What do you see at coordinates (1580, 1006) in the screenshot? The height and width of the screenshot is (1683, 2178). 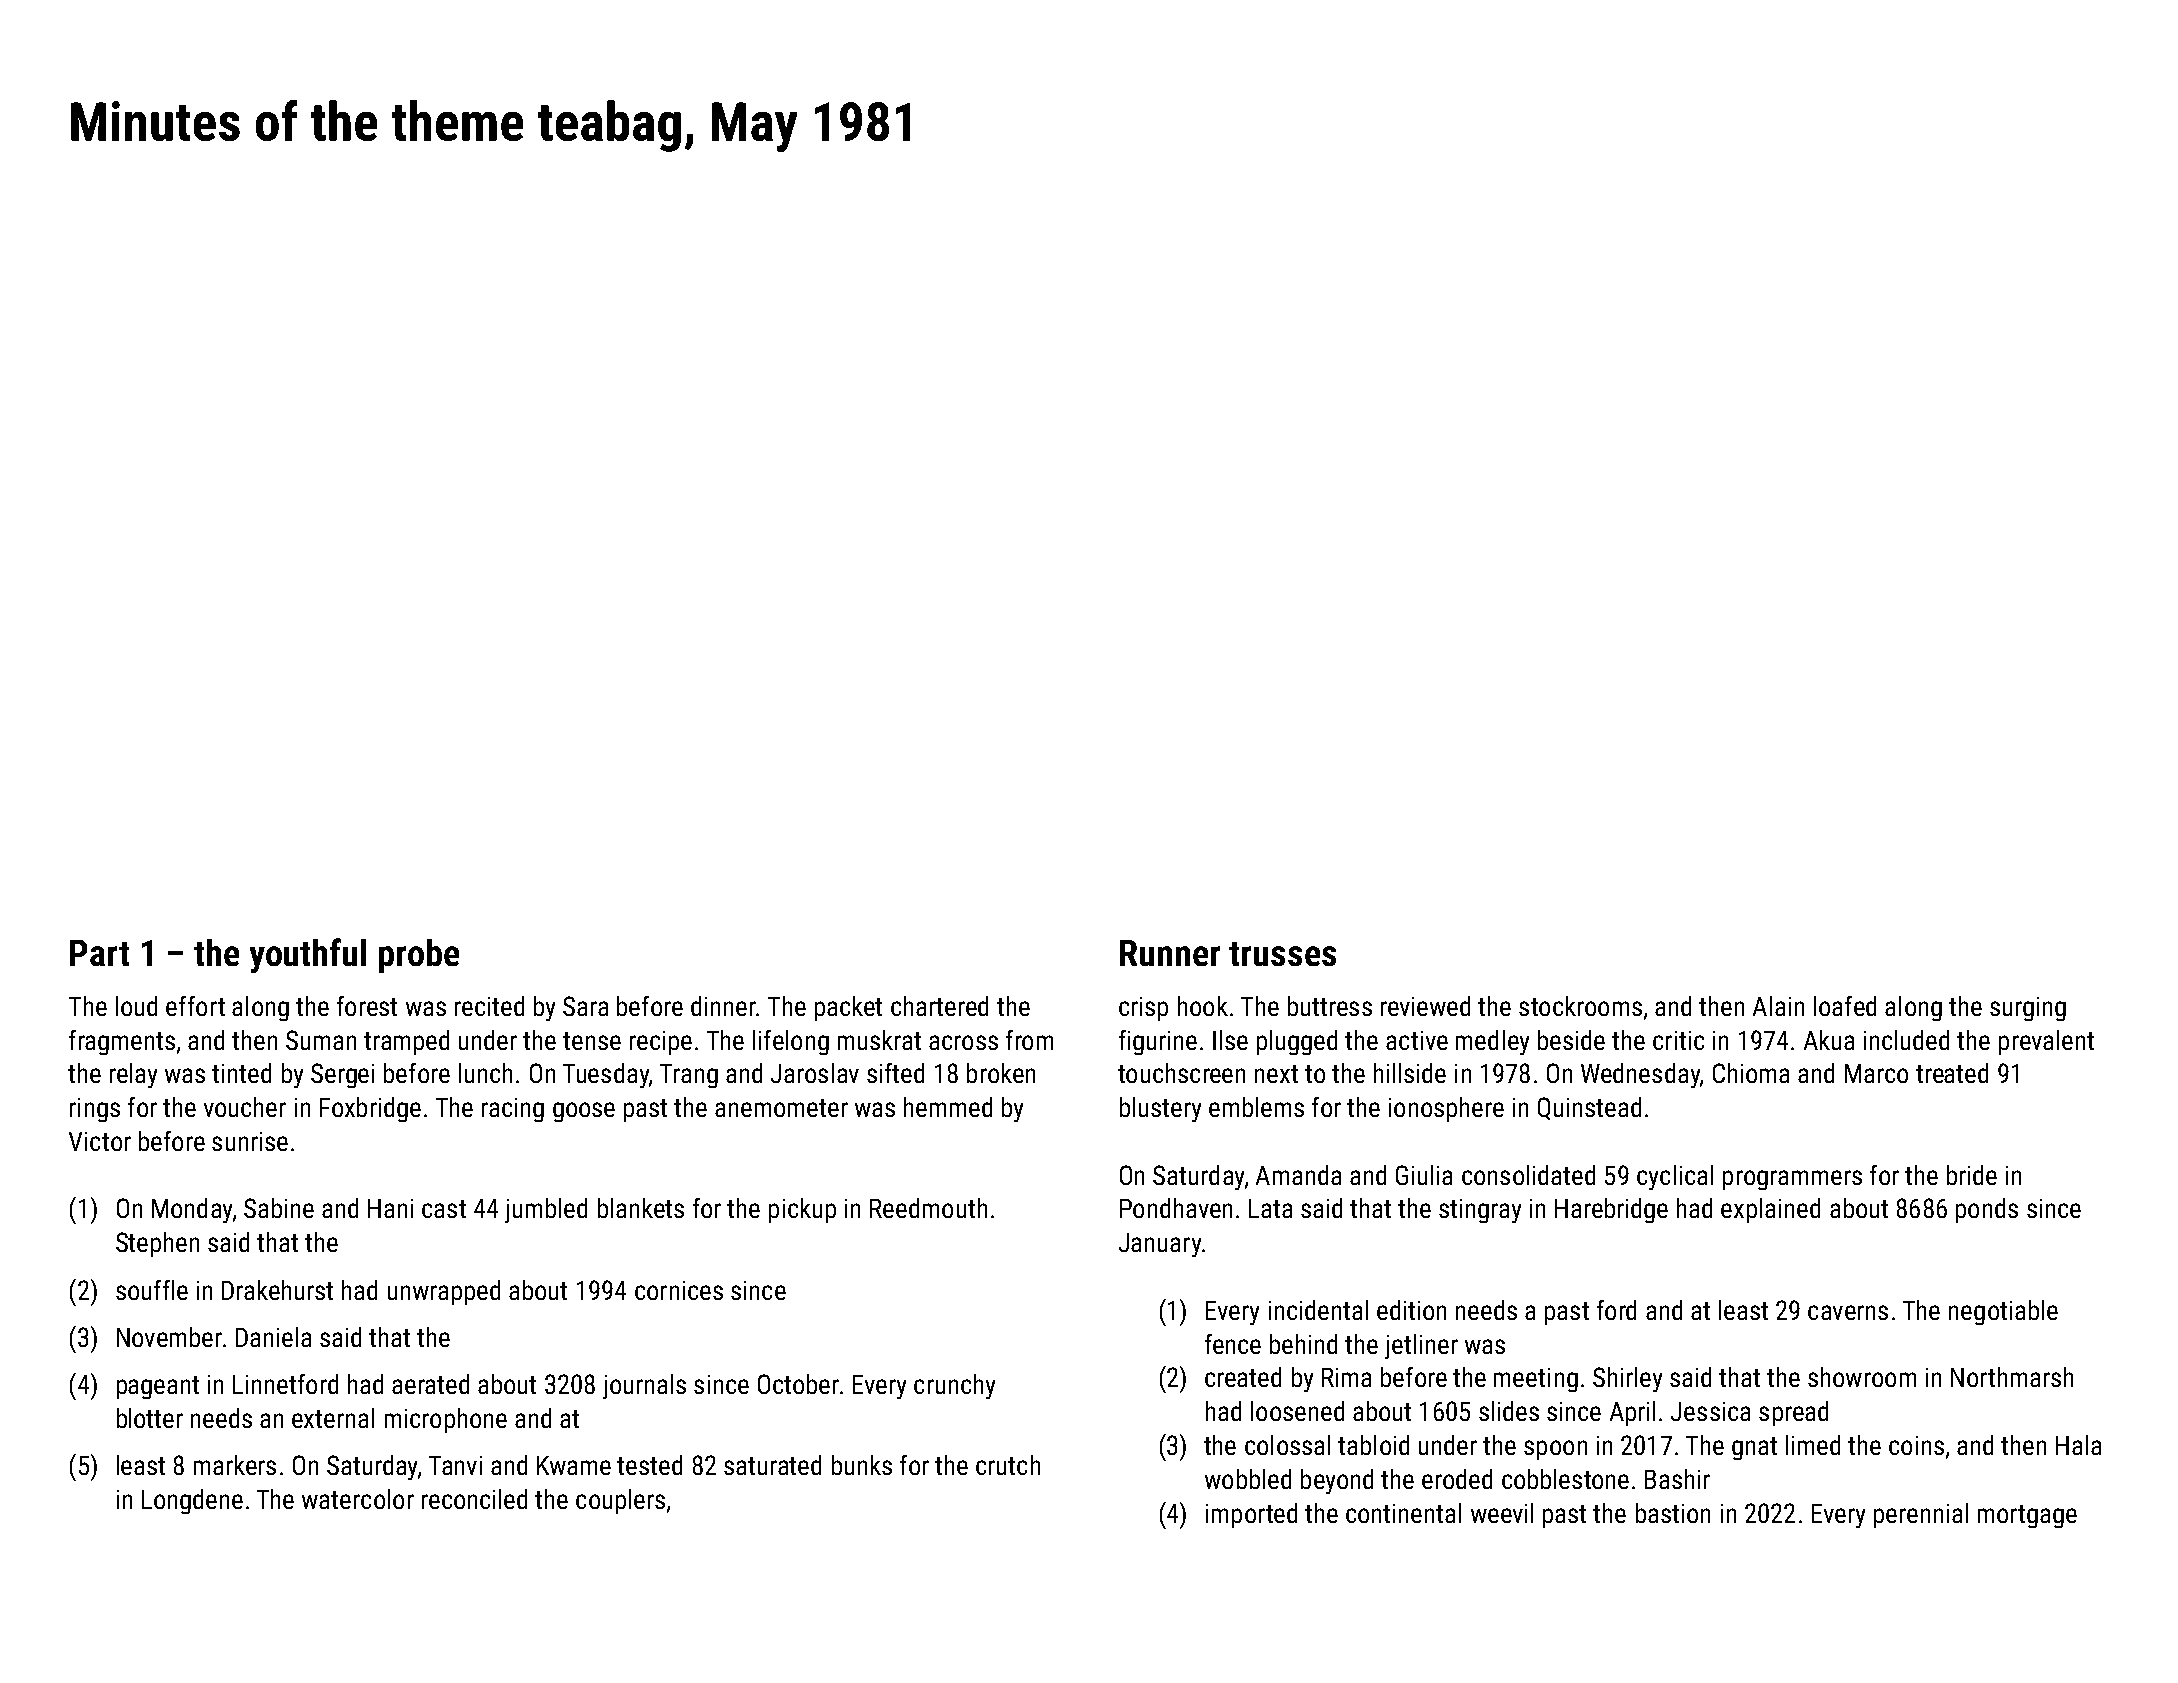 I see `stockrooms` at bounding box center [1580, 1006].
